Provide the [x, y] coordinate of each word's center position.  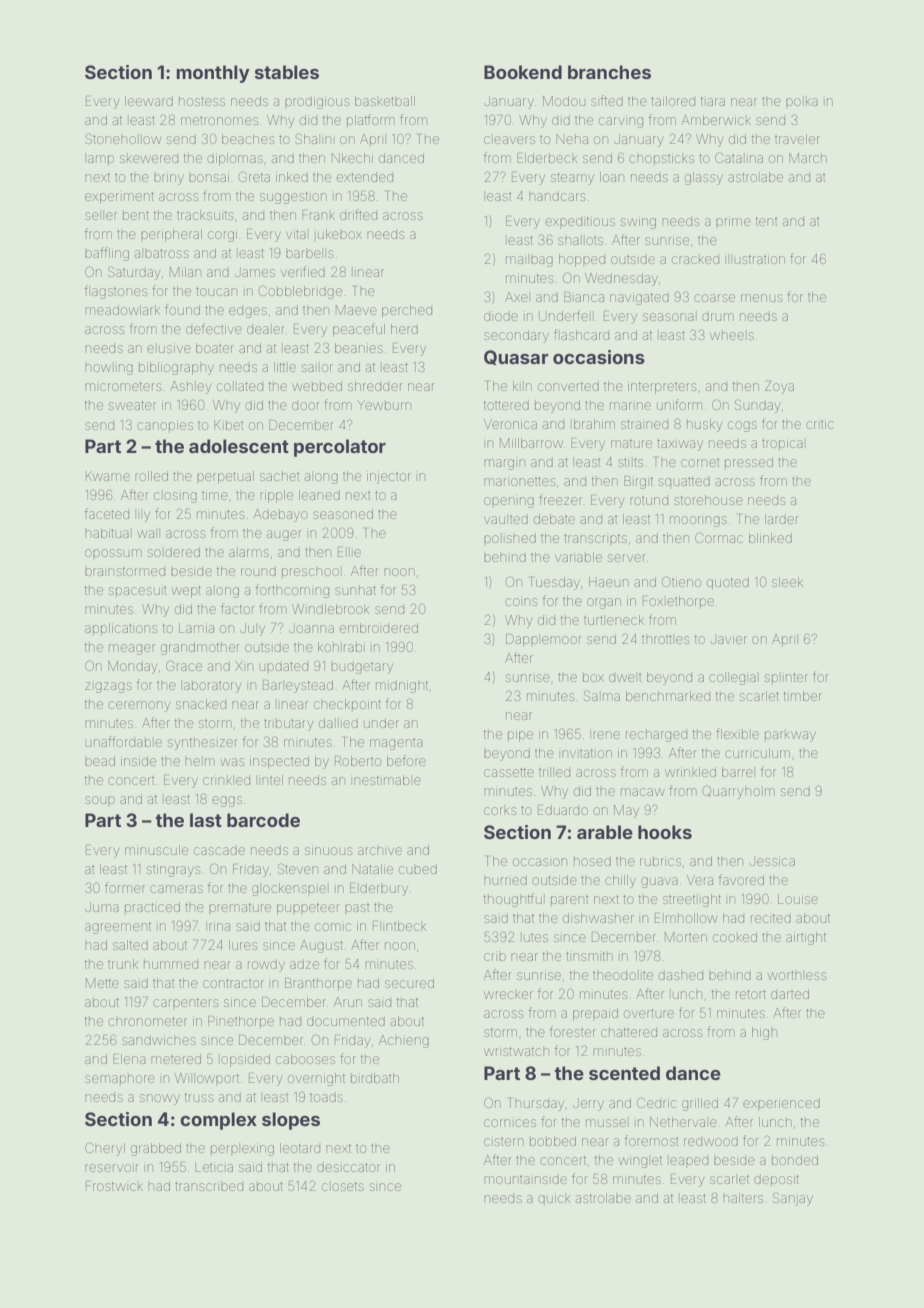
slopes [291, 1121]
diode [501, 316]
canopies [165, 426]
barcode [263, 820]
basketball [385, 101]
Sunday [757, 406]
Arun [348, 1002]
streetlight [692, 900]
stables [287, 72]
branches [609, 72]
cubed [418, 869]
